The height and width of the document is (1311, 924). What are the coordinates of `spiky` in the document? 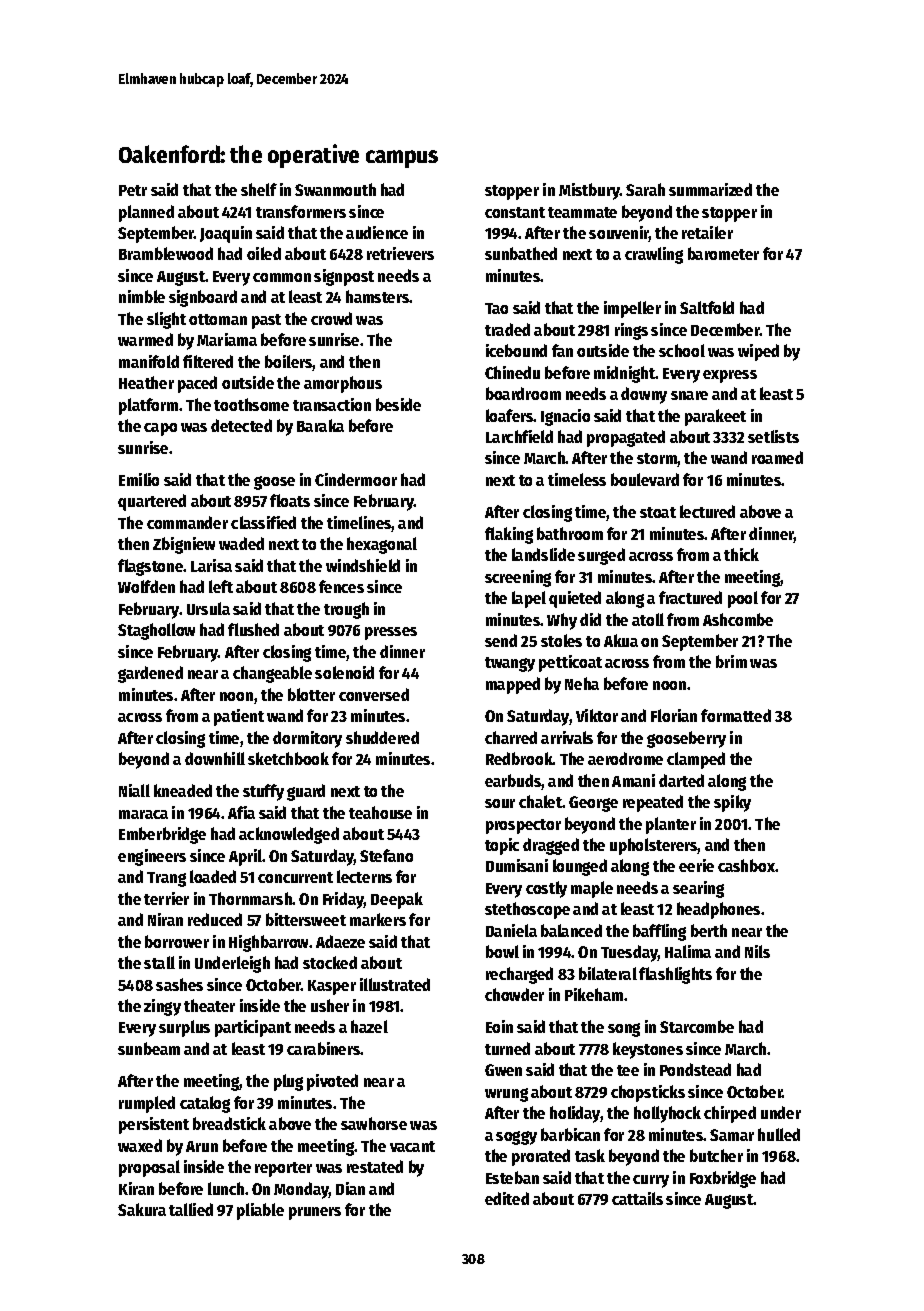 It's located at (732, 803).
